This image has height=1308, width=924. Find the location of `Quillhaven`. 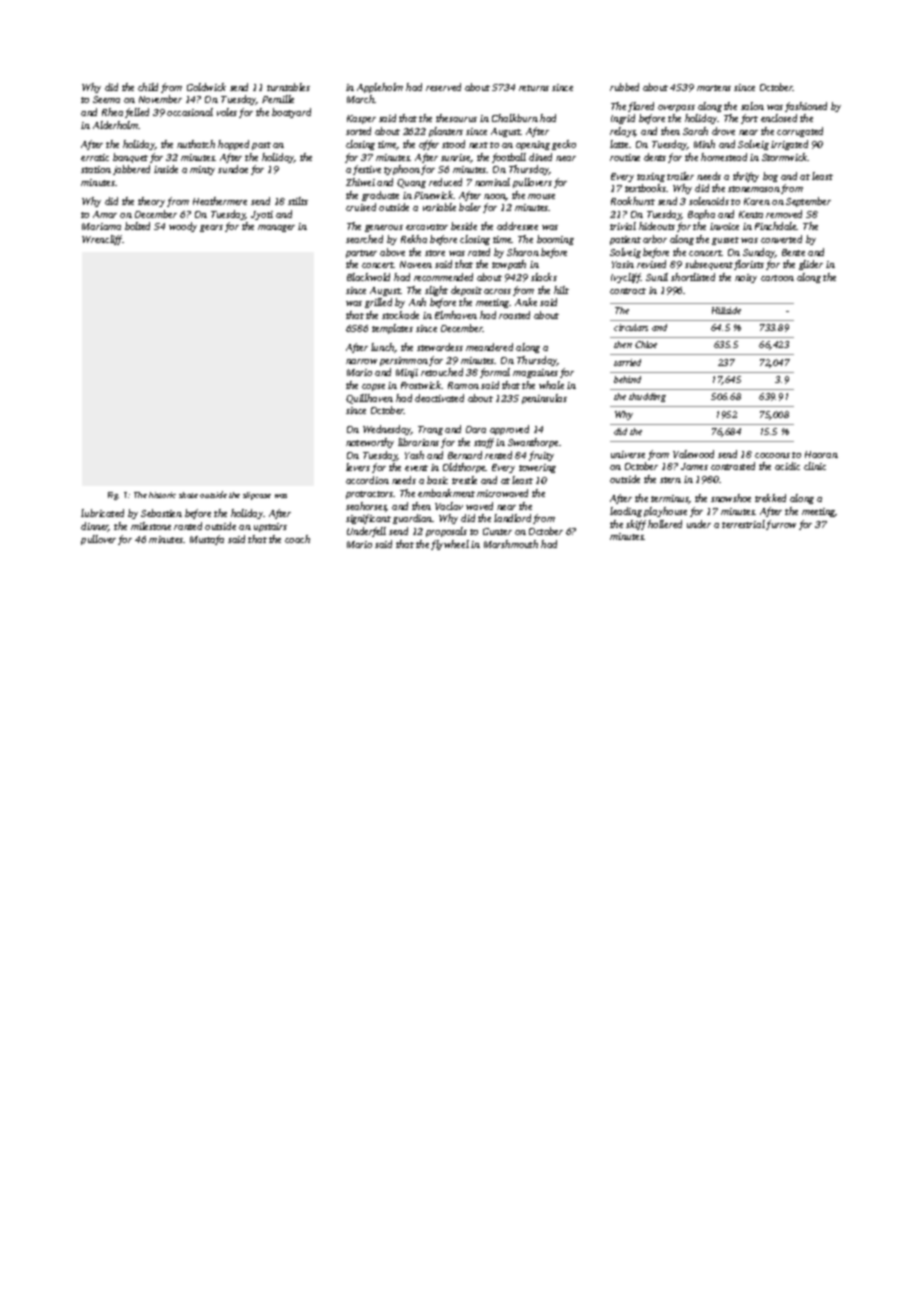

Quillhaven is located at coordinates (369, 399).
